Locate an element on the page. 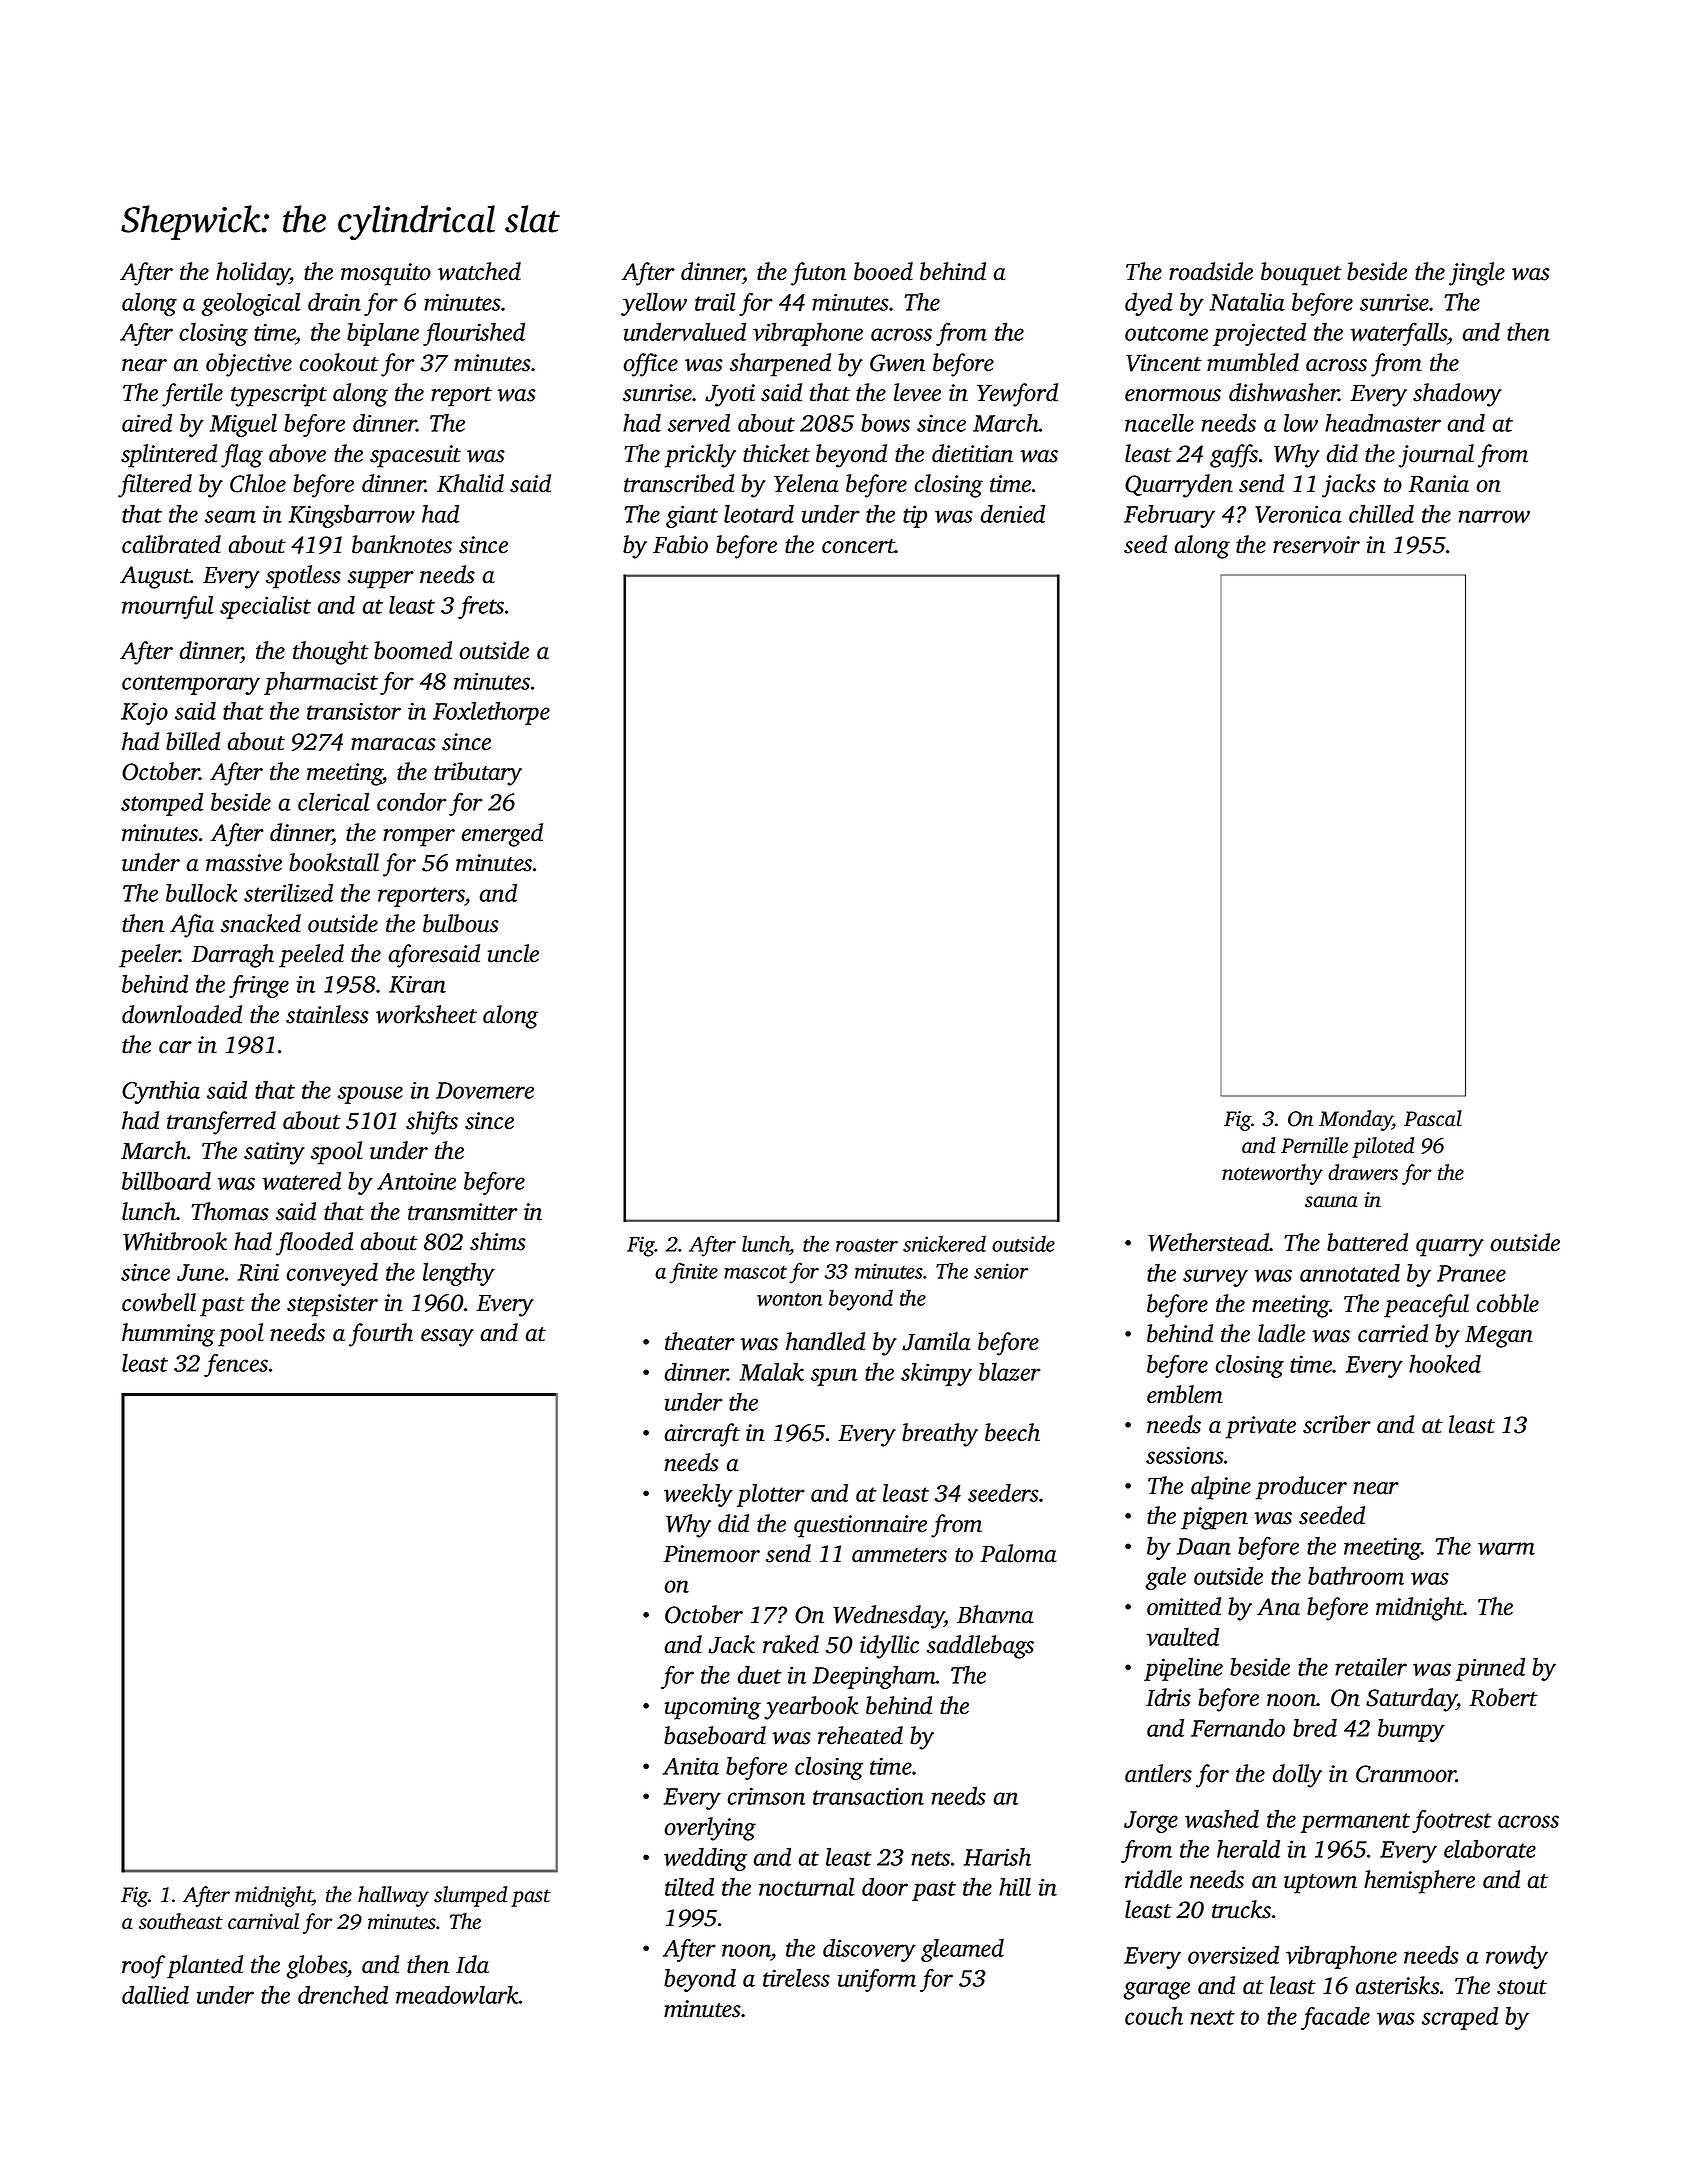 The width and height of the image is (1683, 2178). tireless is located at coordinates (796, 1977).
